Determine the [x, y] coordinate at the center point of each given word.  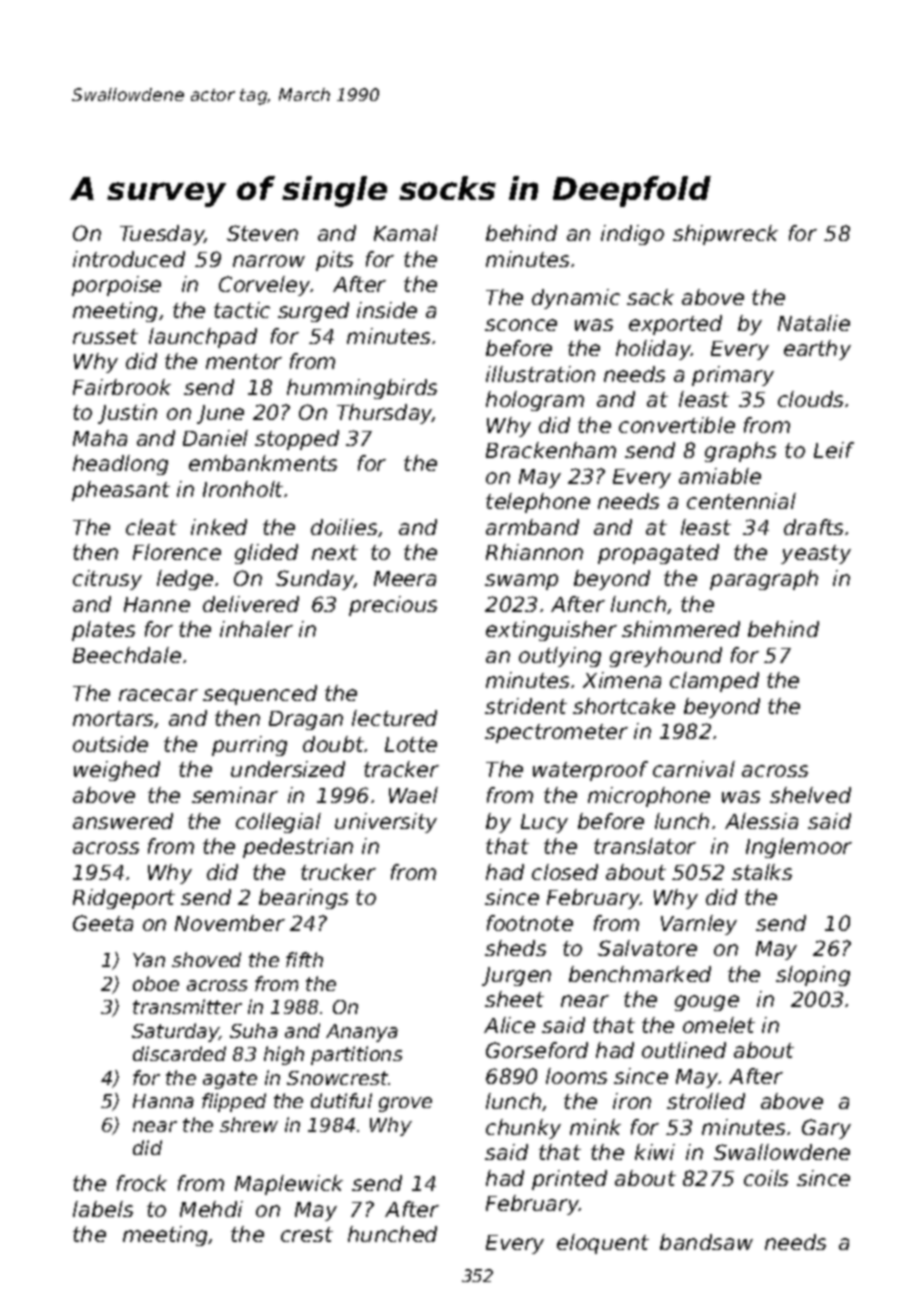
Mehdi [211, 1209]
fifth [304, 959]
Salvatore [647, 948]
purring [249, 746]
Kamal [406, 233]
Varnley [699, 925]
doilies [344, 527]
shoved [206, 959]
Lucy [544, 823]
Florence [177, 552]
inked [219, 527]
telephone [538, 503]
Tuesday [162, 235]
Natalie [814, 323]
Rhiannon [534, 552]
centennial [741, 501]
